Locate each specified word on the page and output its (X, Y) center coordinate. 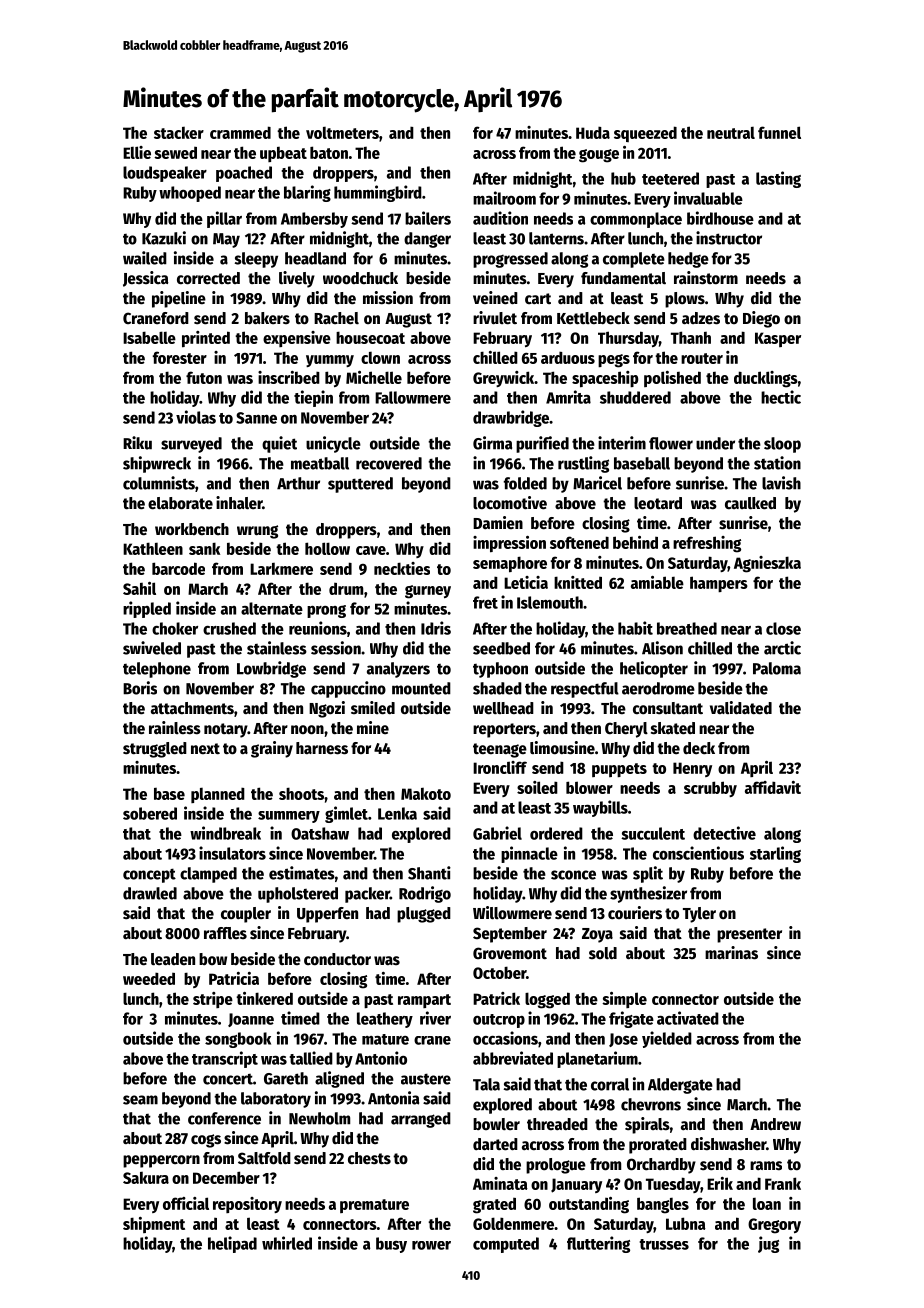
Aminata (500, 1183)
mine (373, 728)
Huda (593, 132)
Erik (720, 1183)
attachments (192, 708)
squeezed (645, 134)
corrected (208, 278)
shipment (154, 1225)
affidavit (773, 787)
